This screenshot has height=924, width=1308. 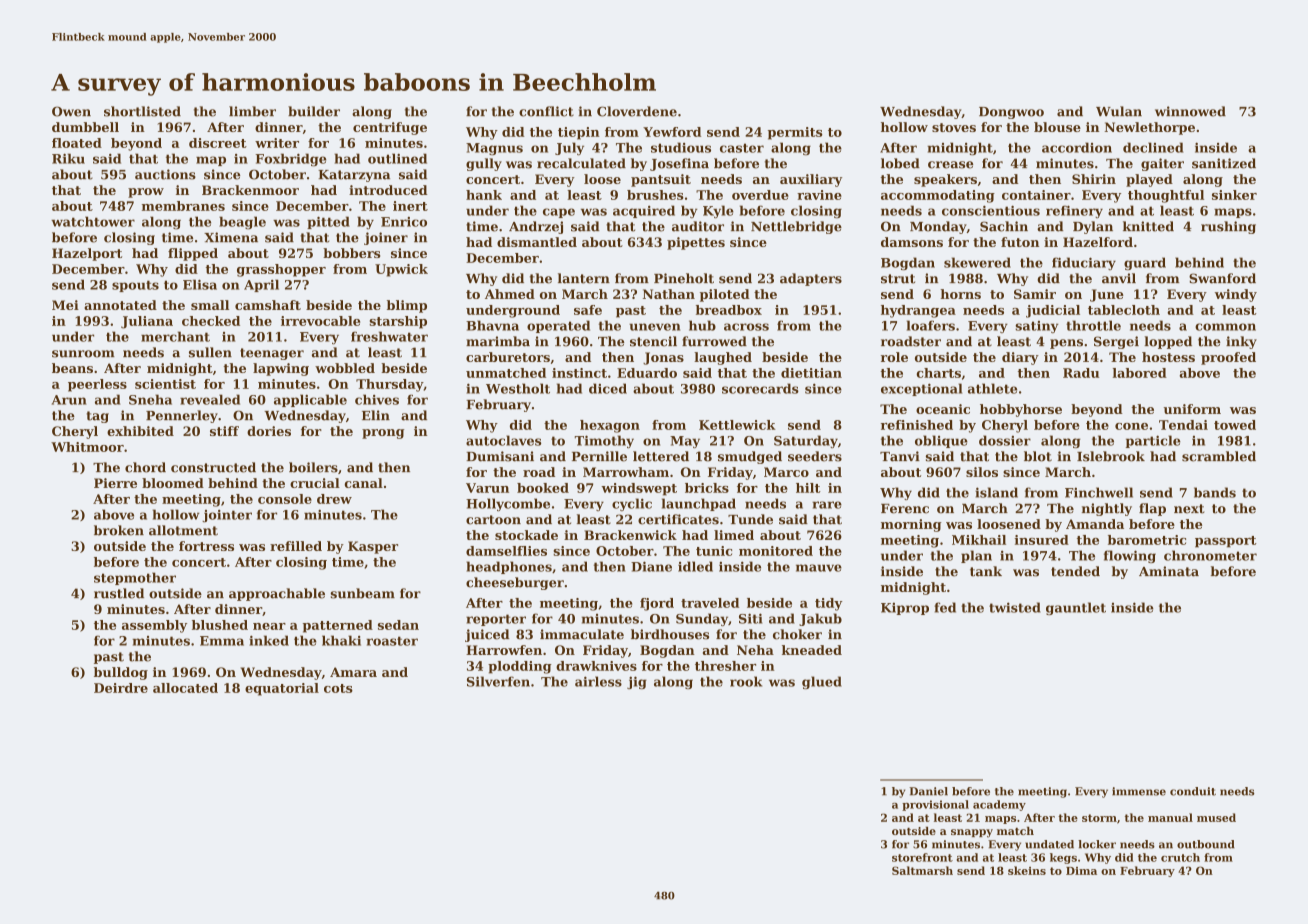 What do you see at coordinates (121, 688) in the screenshot?
I see `Deirdre` at bounding box center [121, 688].
